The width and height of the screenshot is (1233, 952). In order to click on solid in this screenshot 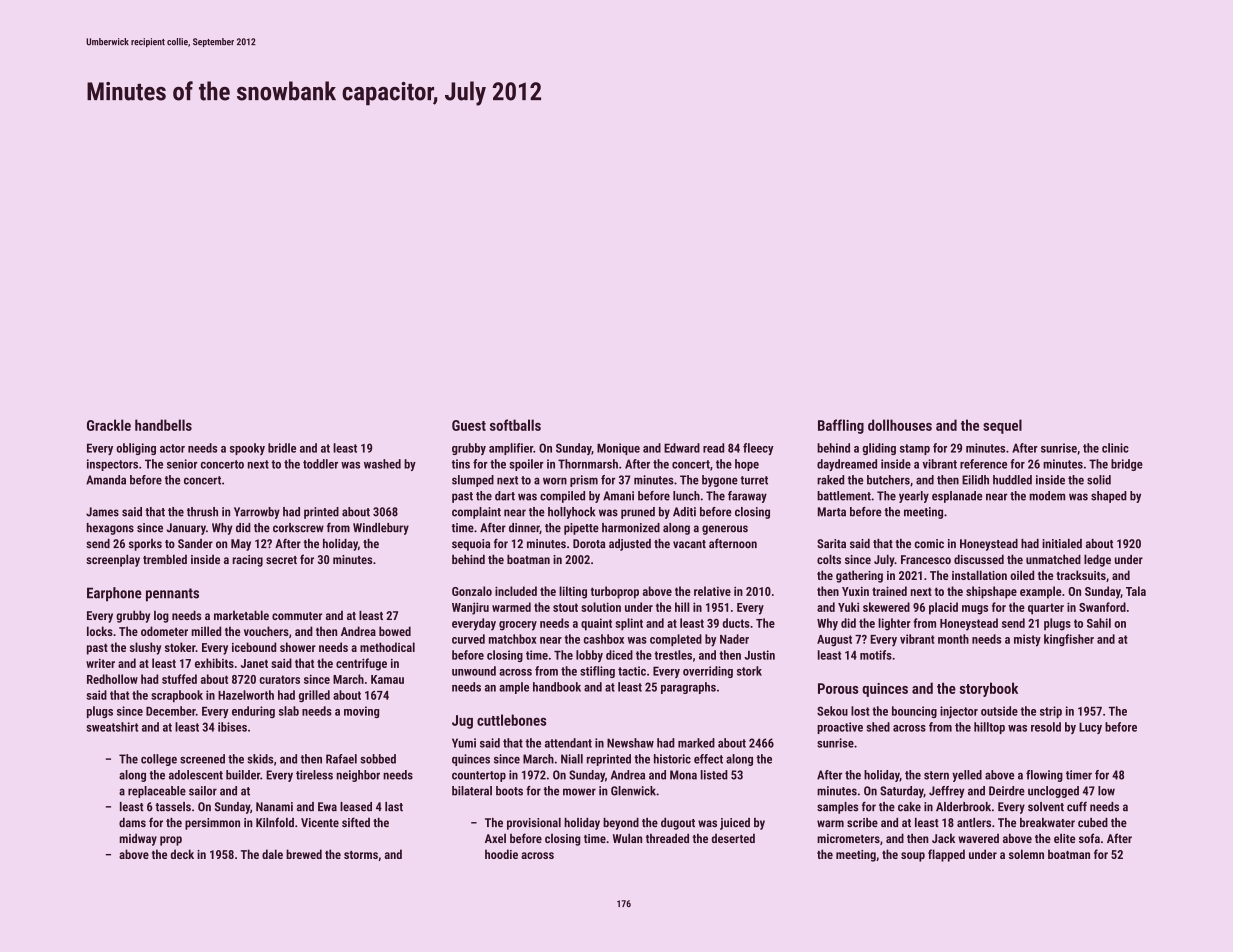, I will do `click(1099, 480)`.
